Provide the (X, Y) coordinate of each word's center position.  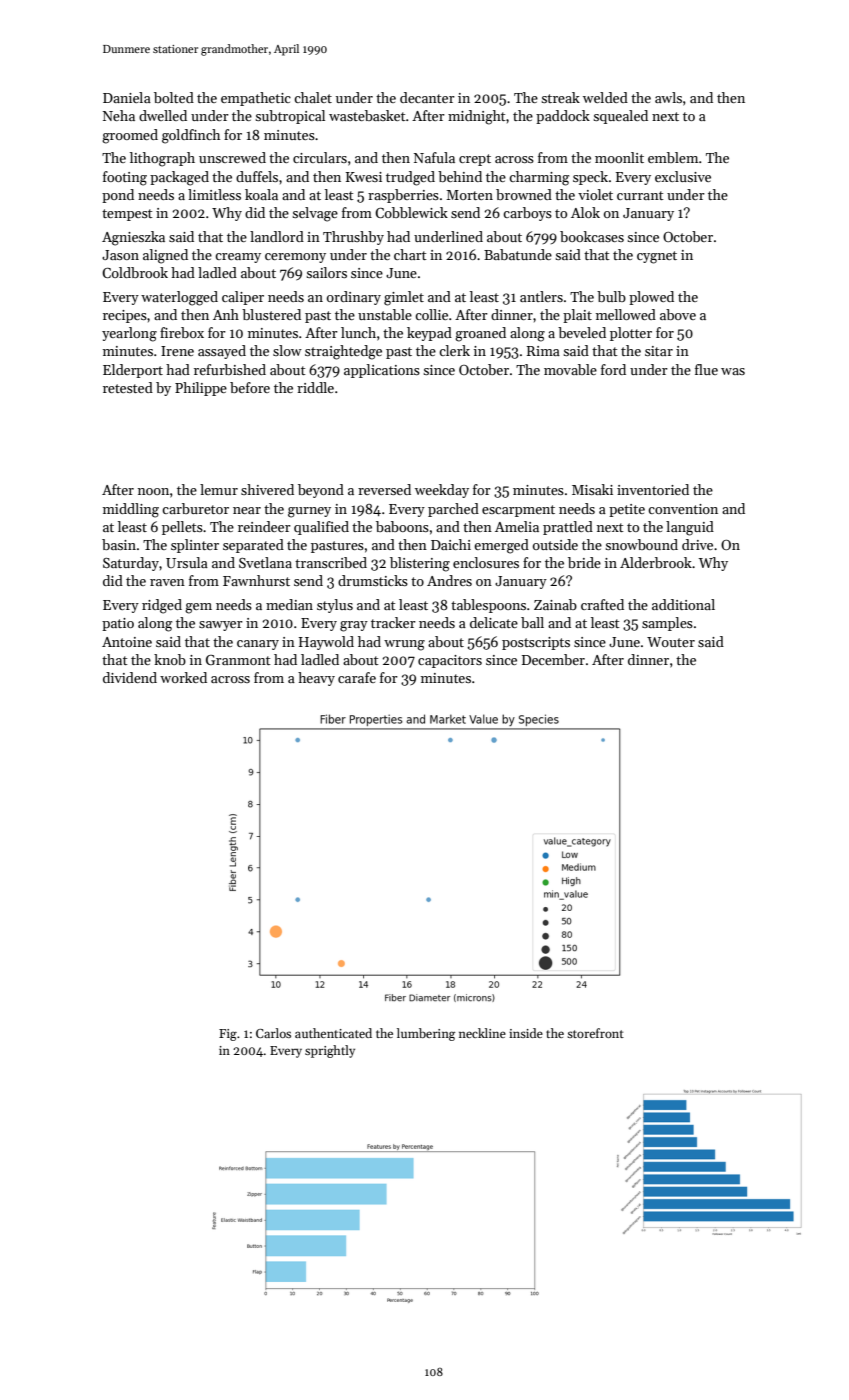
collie (431, 314)
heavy (316, 679)
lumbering (426, 1034)
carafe (357, 677)
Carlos (273, 1033)
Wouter (671, 642)
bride (584, 562)
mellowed (626, 314)
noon (153, 491)
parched (453, 510)
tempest (127, 215)
